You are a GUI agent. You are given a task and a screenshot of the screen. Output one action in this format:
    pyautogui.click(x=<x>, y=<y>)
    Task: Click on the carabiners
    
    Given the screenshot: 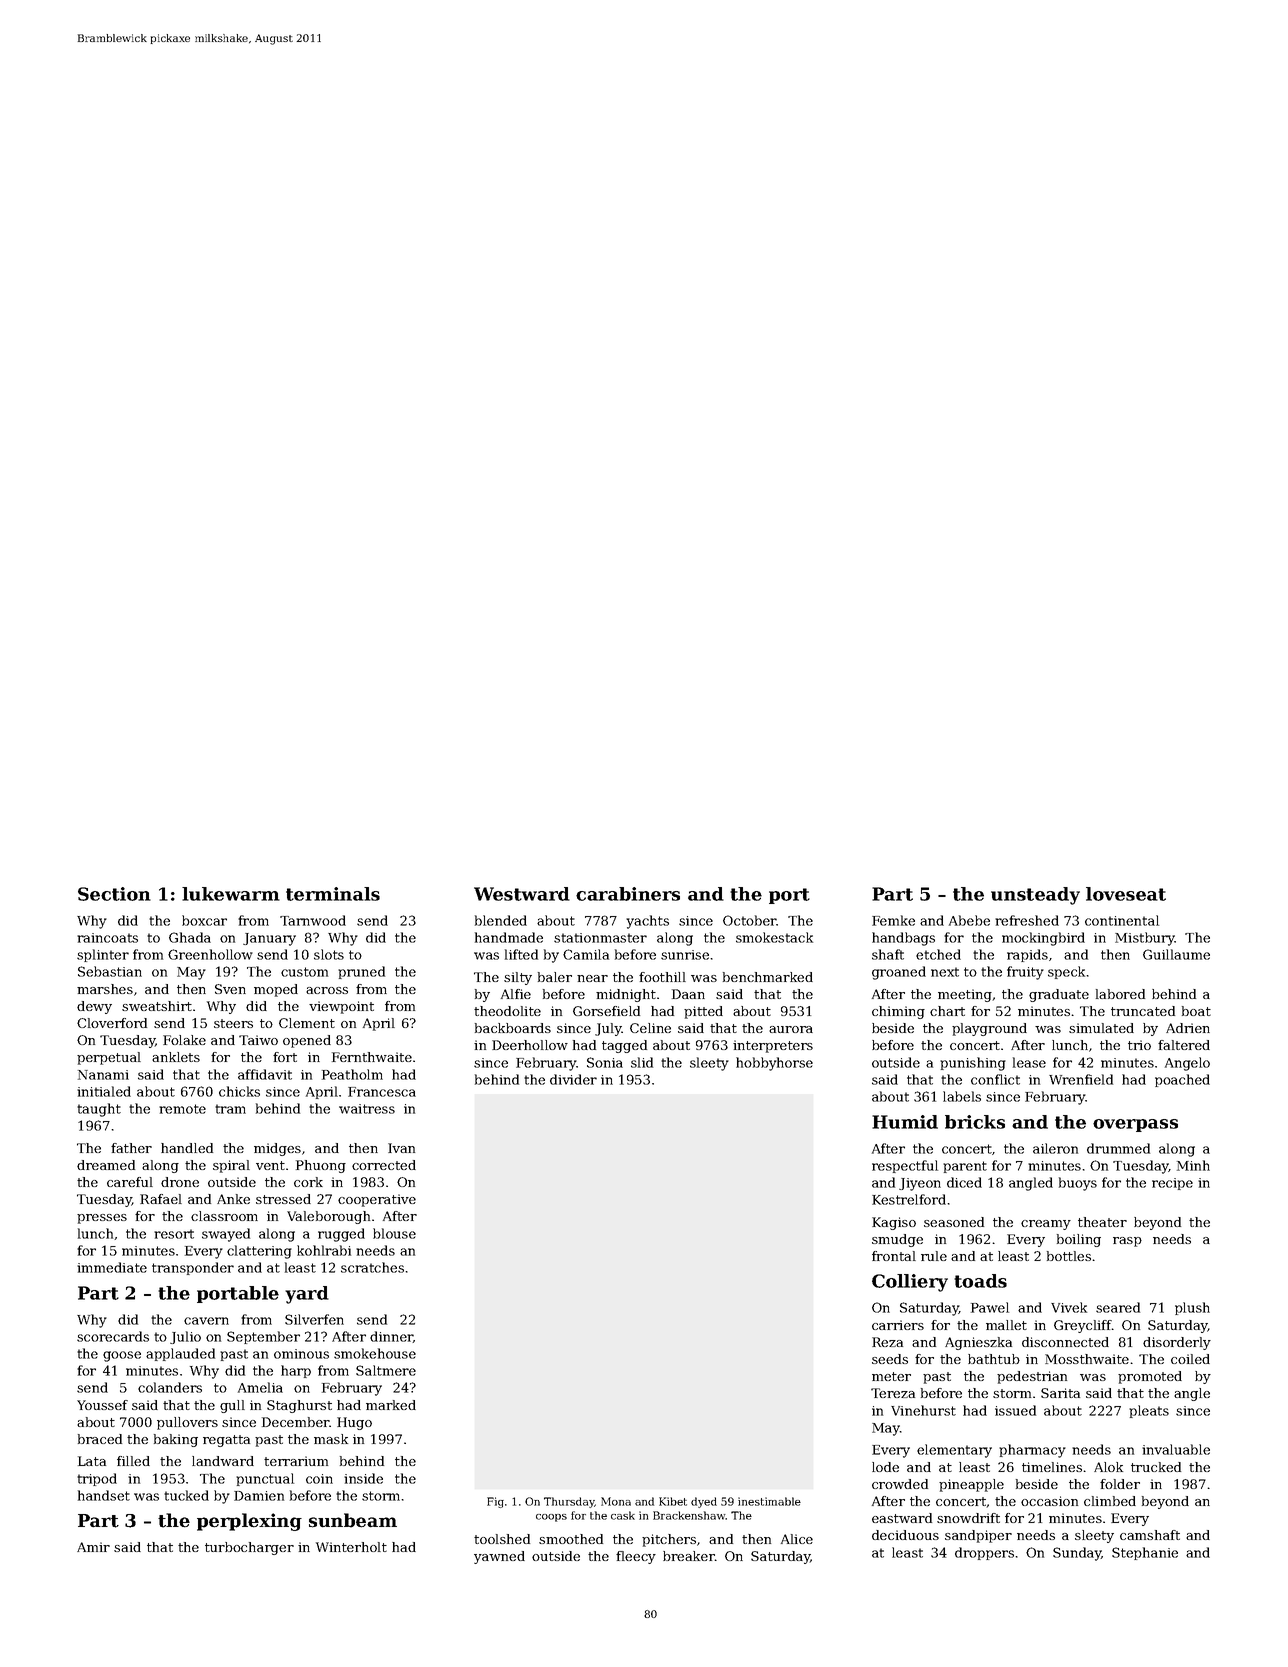 What is the action you would take?
    pyautogui.click(x=628, y=894)
